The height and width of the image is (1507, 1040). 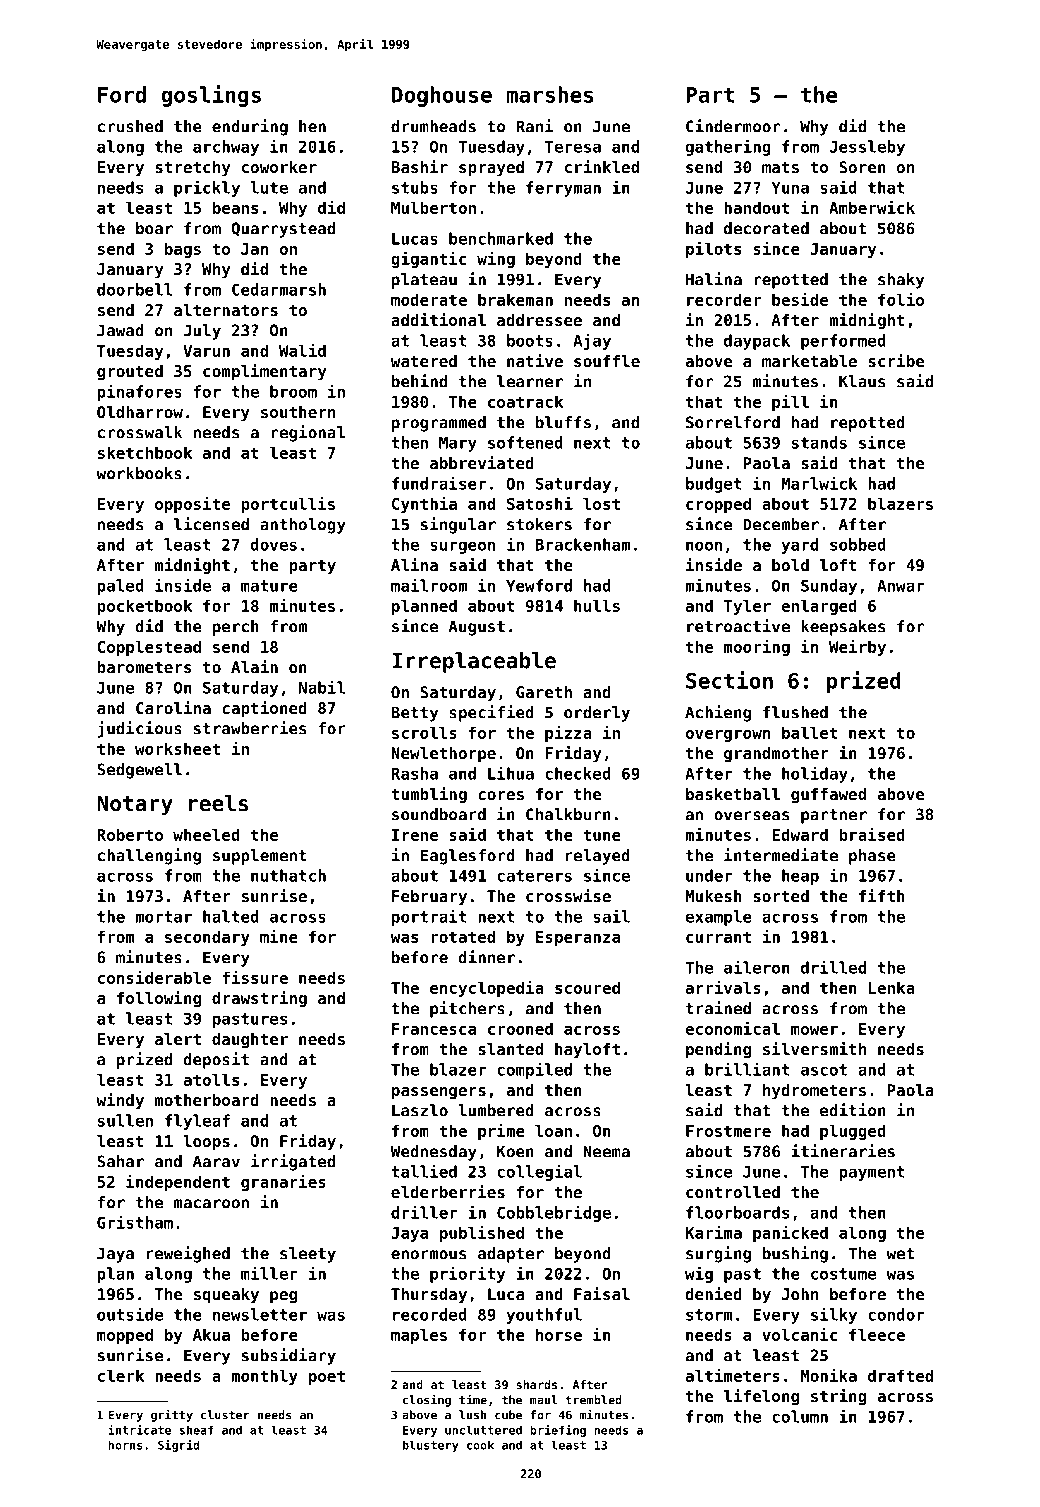 What do you see at coordinates (192, 505) in the image?
I see `opposite` at bounding box center [192, 505].
